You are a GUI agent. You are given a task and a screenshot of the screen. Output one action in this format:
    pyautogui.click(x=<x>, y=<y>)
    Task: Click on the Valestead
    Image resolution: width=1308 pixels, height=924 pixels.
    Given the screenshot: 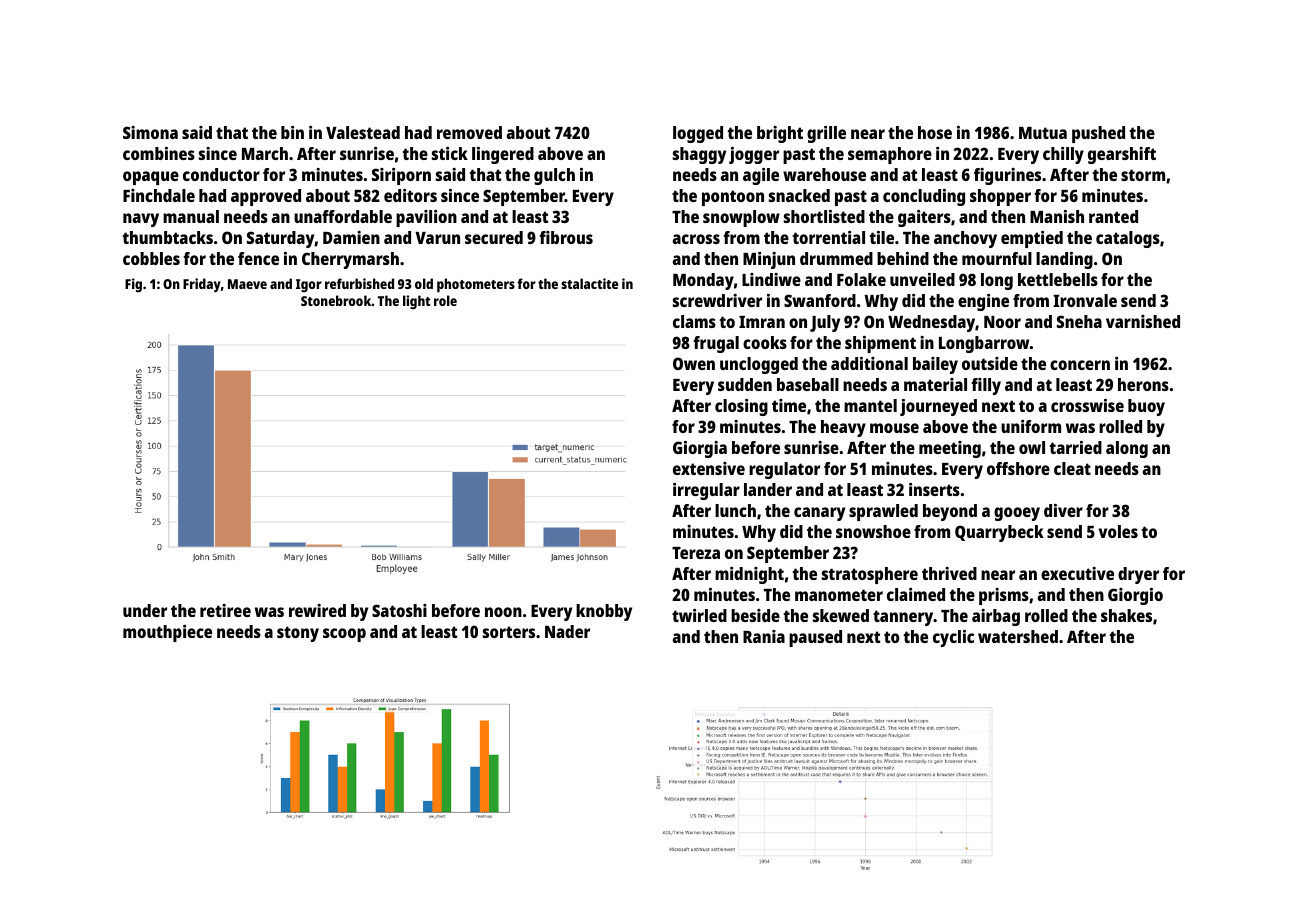 What is the action you would take?
    pyautogui.click(x=363, y=132)
